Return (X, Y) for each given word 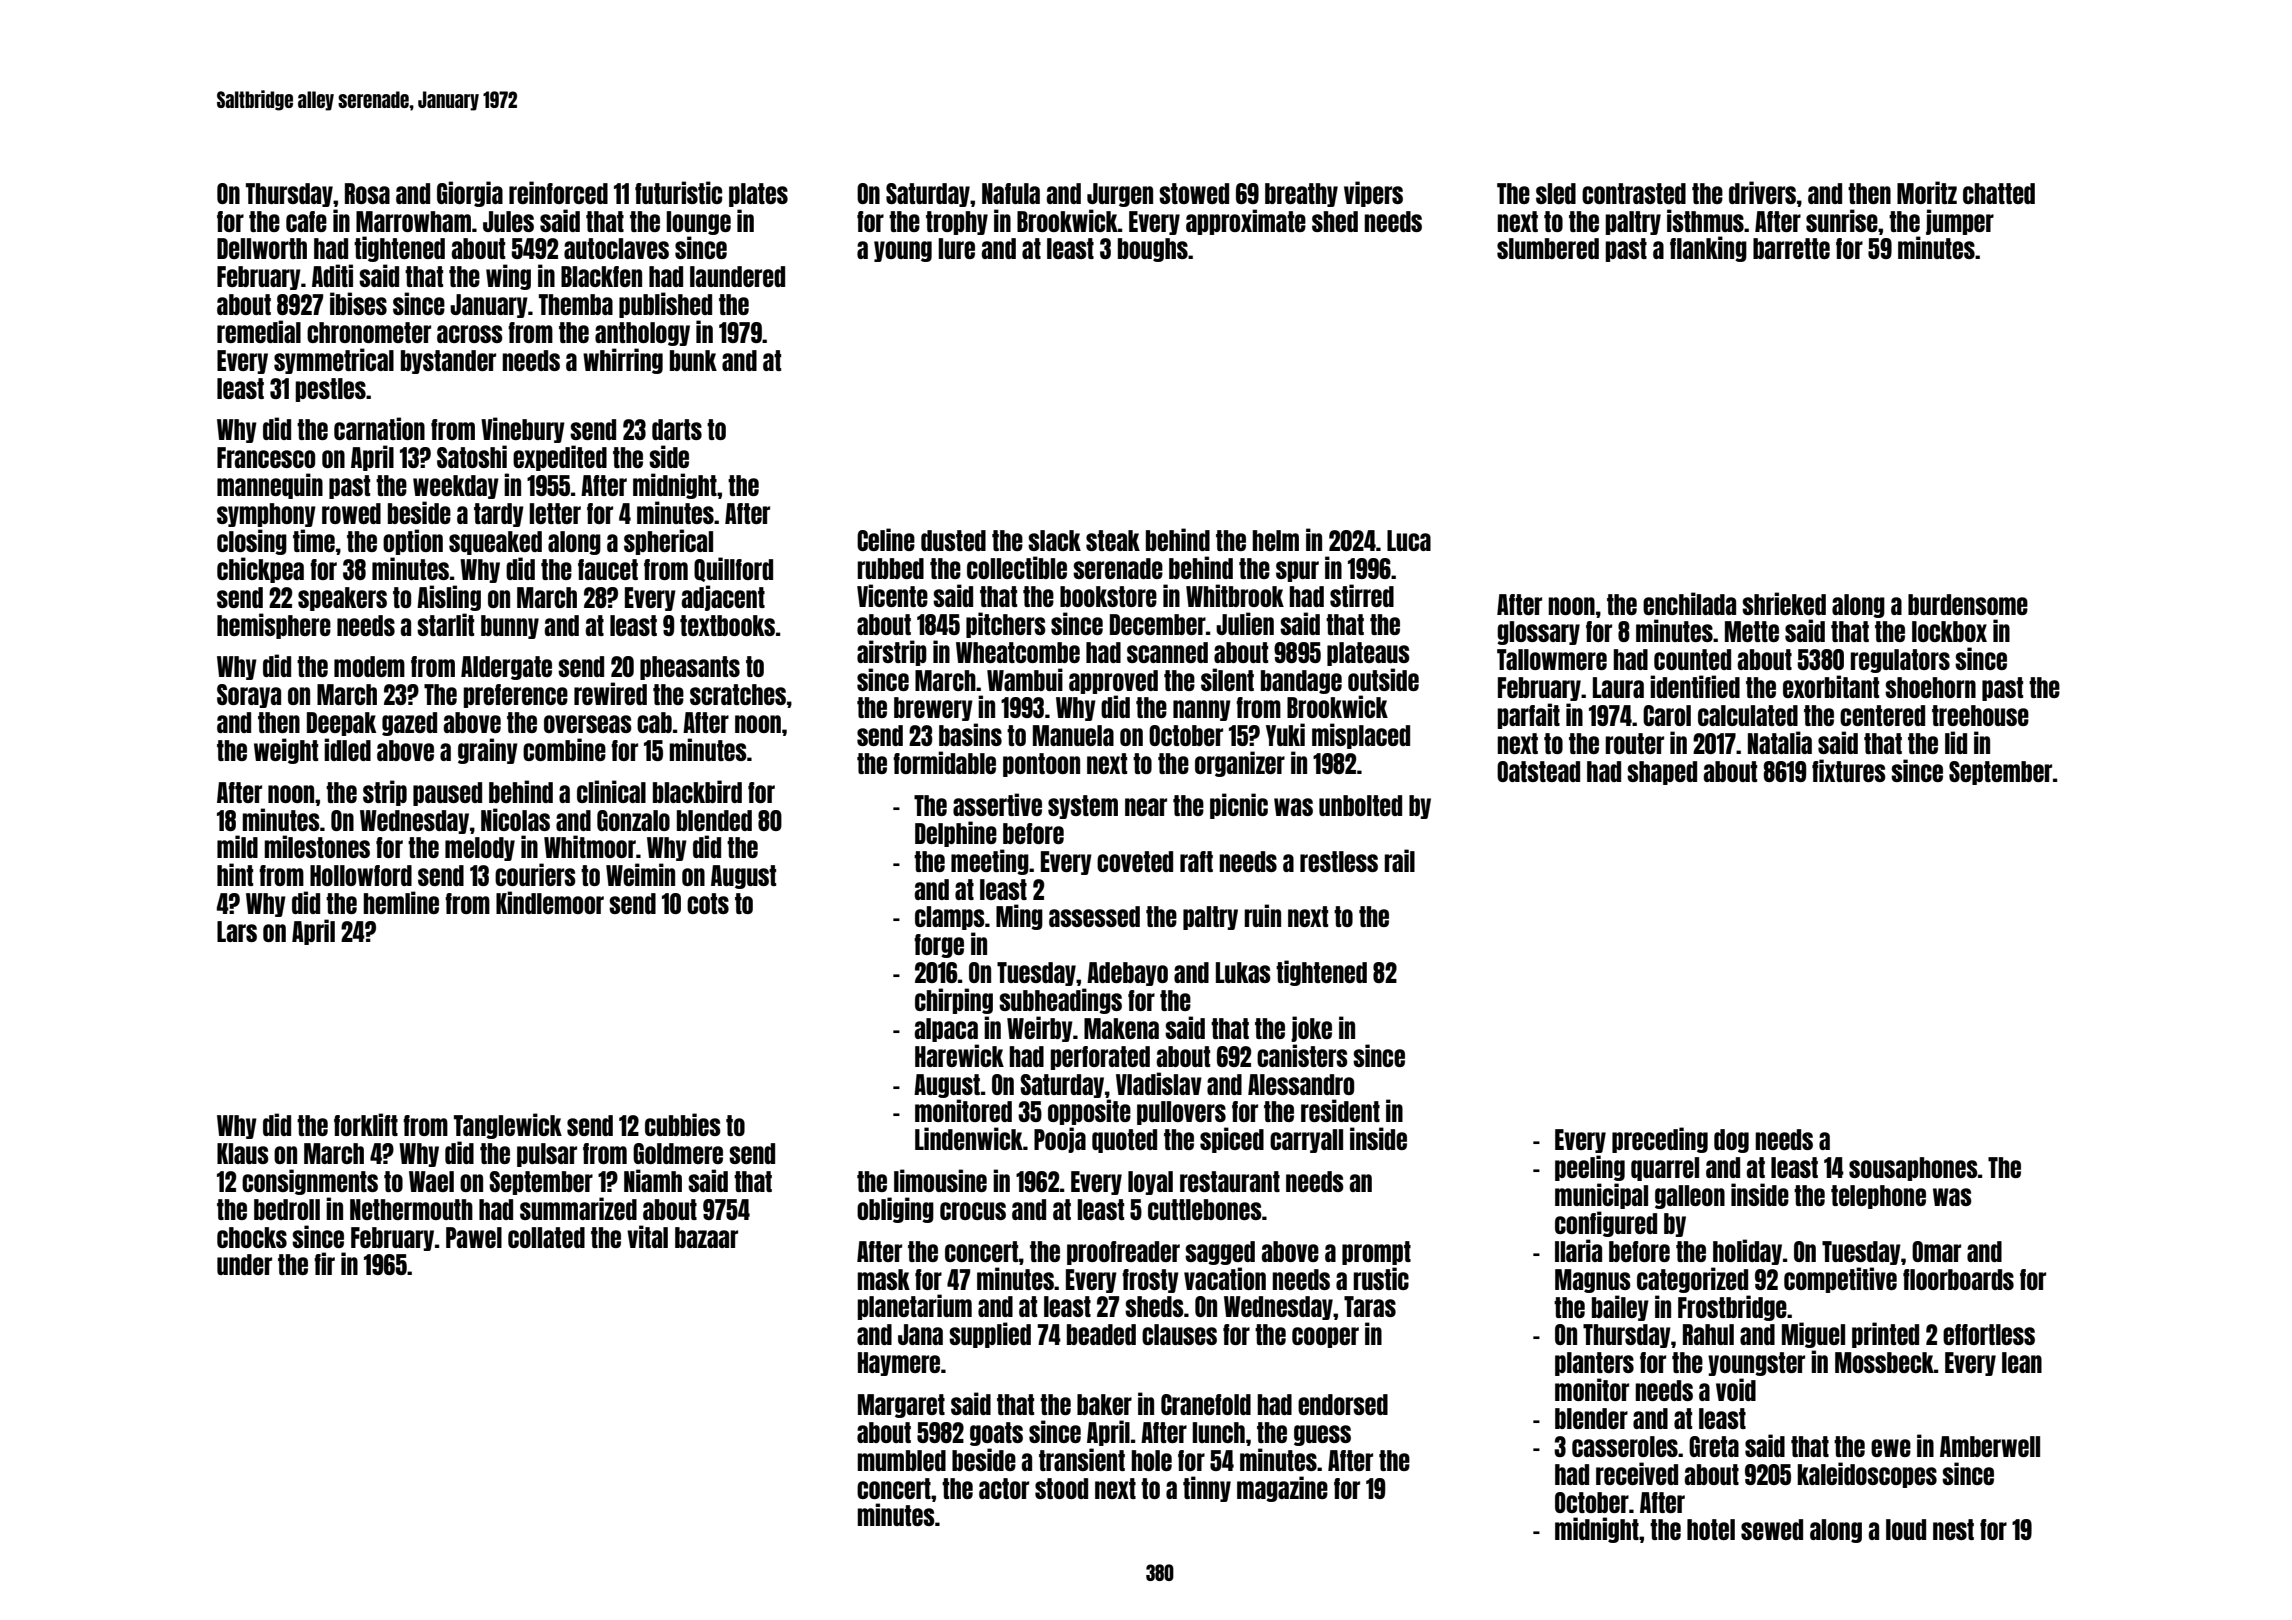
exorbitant (1831, 686)
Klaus (243, 1153)
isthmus (1705, 220)
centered (1882, 715)
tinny (1207, 1489)
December (1158, 624)
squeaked (495, 543)
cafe (306, 221)
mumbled (901, 1460)
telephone (1878, 1197)
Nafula (1011, 193)
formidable (944, 762)
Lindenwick (969, 1138)
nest (1953, 1529)
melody (480, 849)
